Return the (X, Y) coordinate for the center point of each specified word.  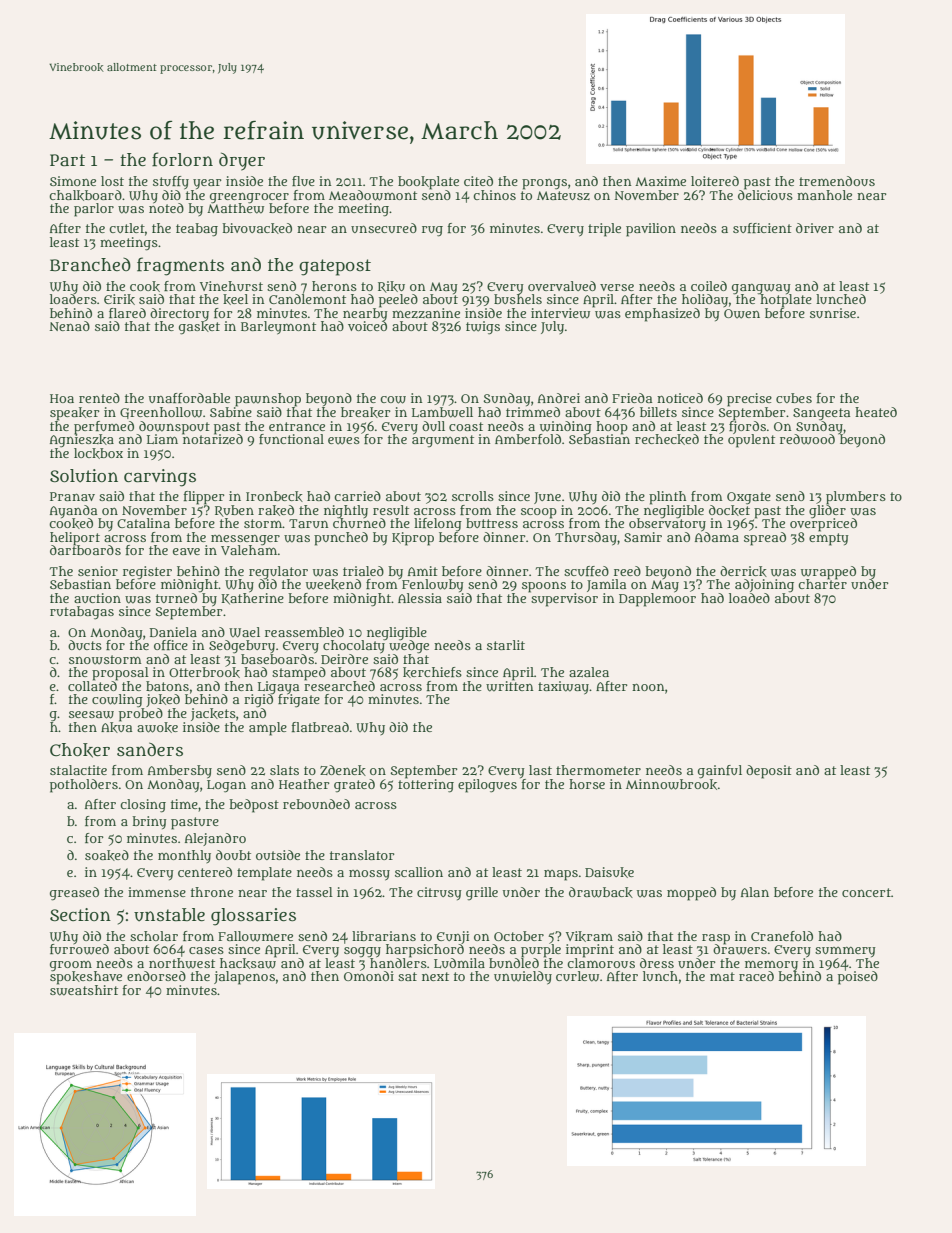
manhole (824, 195)
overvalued (562, 286)
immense (157, 892)
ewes (344, 441)
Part (67, 160)
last (540, 770)
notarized (212, 439)
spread (765, 539)
